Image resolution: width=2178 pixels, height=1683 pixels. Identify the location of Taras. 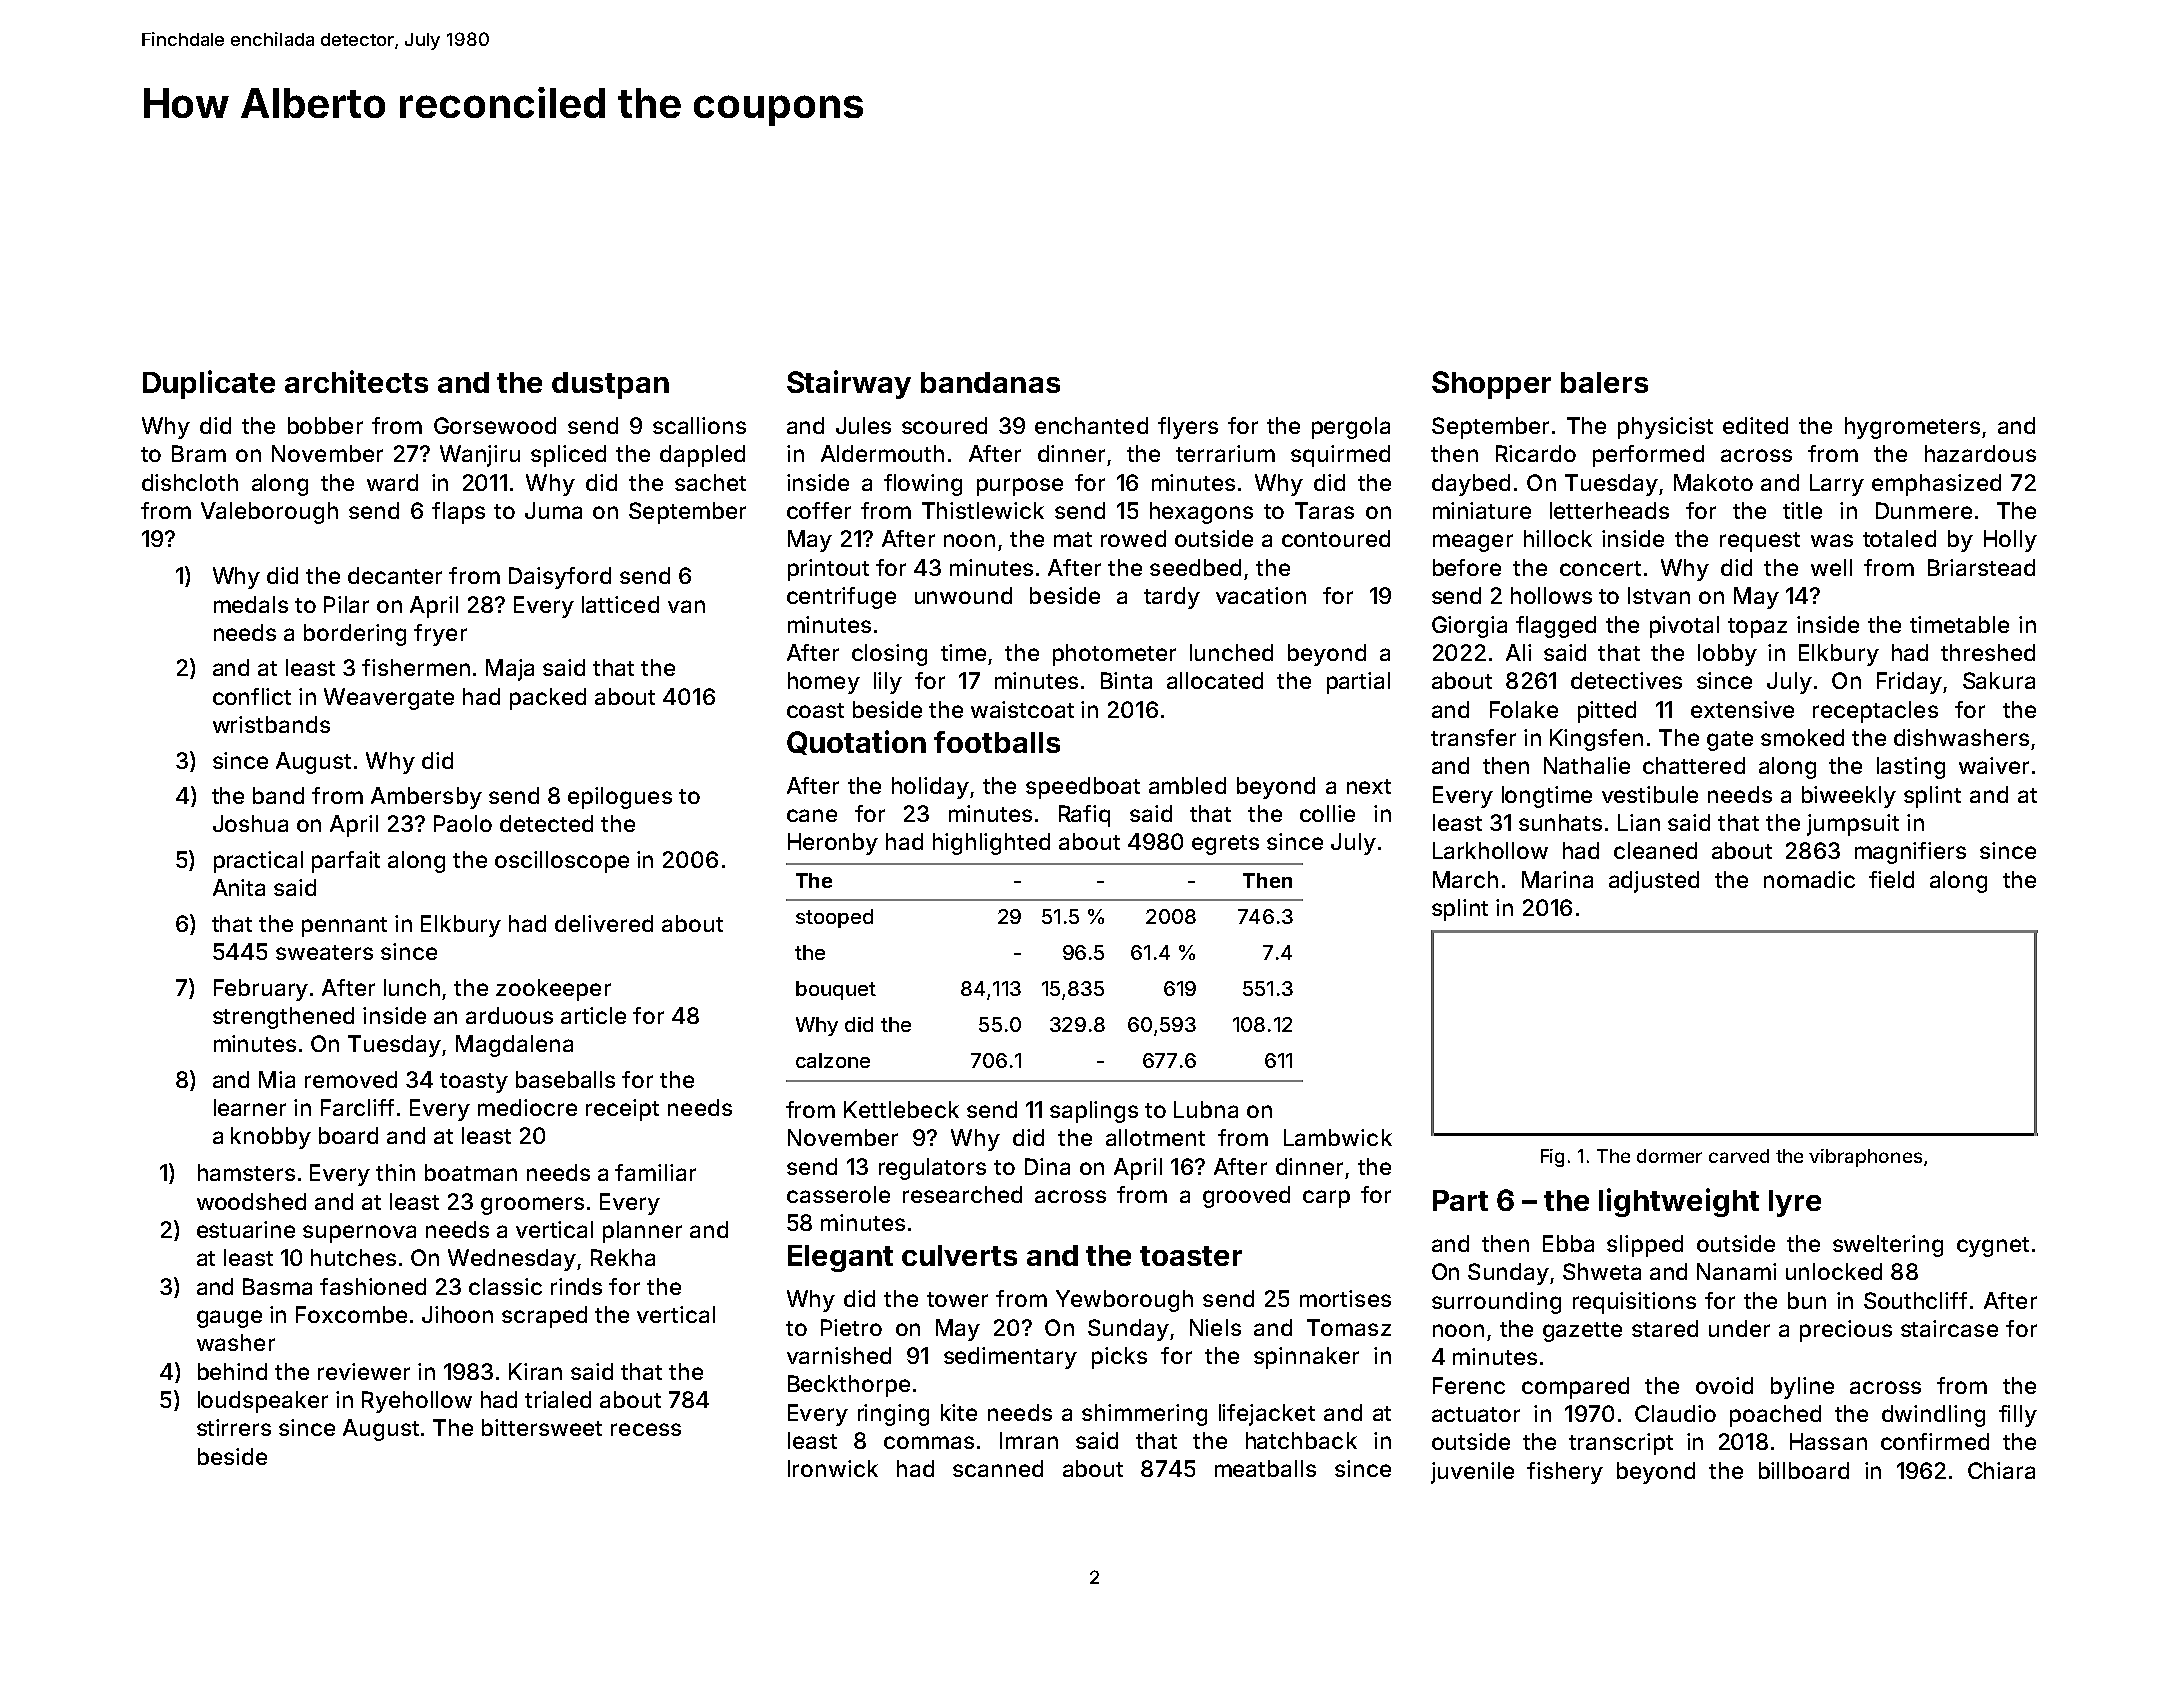
(1324, 510).
